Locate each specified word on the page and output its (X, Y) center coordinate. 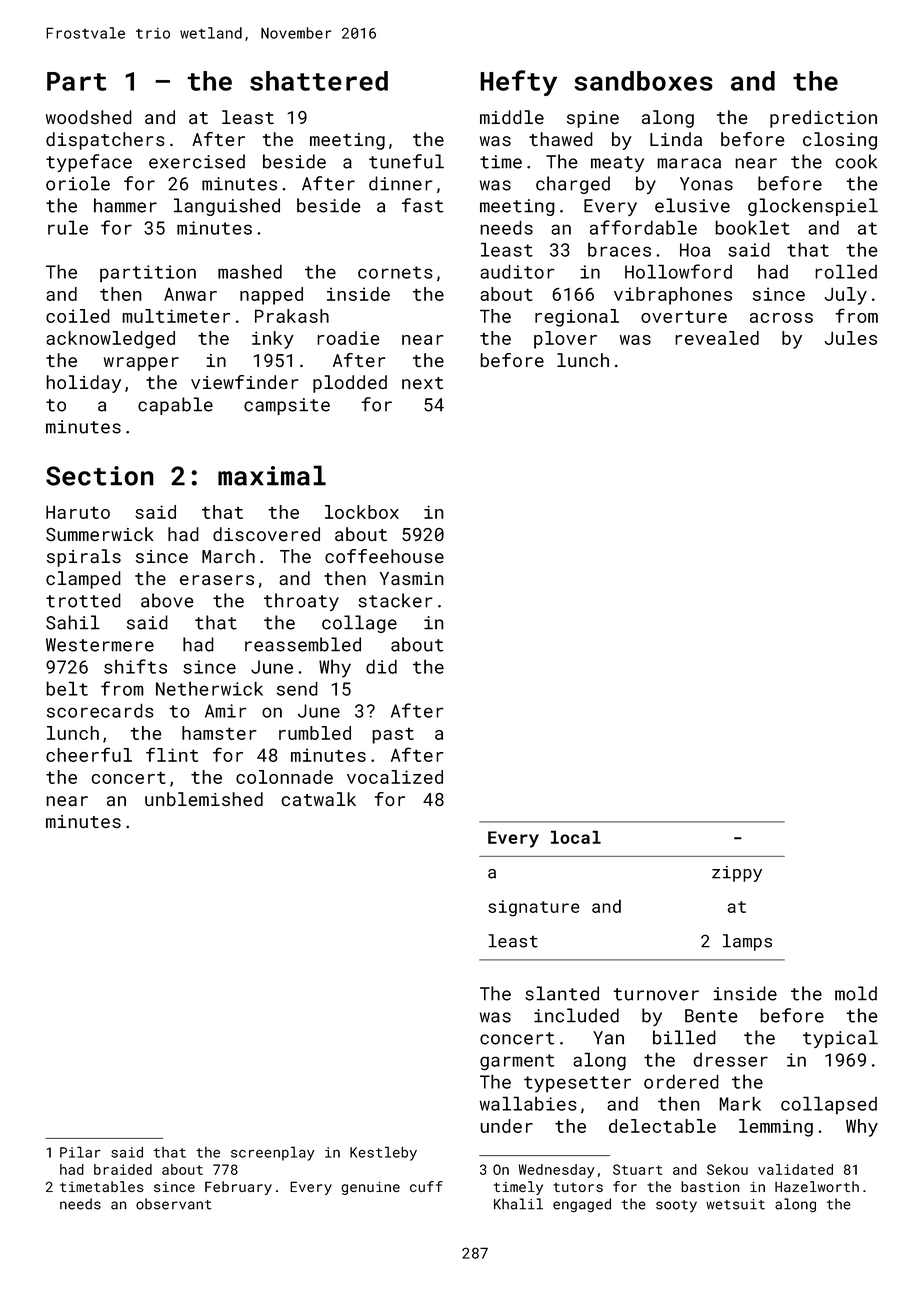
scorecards (100, 710)
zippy (737, 874)
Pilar (80, 1152)
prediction (823, 119)
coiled (78, 316)
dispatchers (105, 141)
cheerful (89, 754)
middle (512, 117)
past (393, 735)
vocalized (395, 777)
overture (684, 316)
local (576, 837)
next (422, 383)
